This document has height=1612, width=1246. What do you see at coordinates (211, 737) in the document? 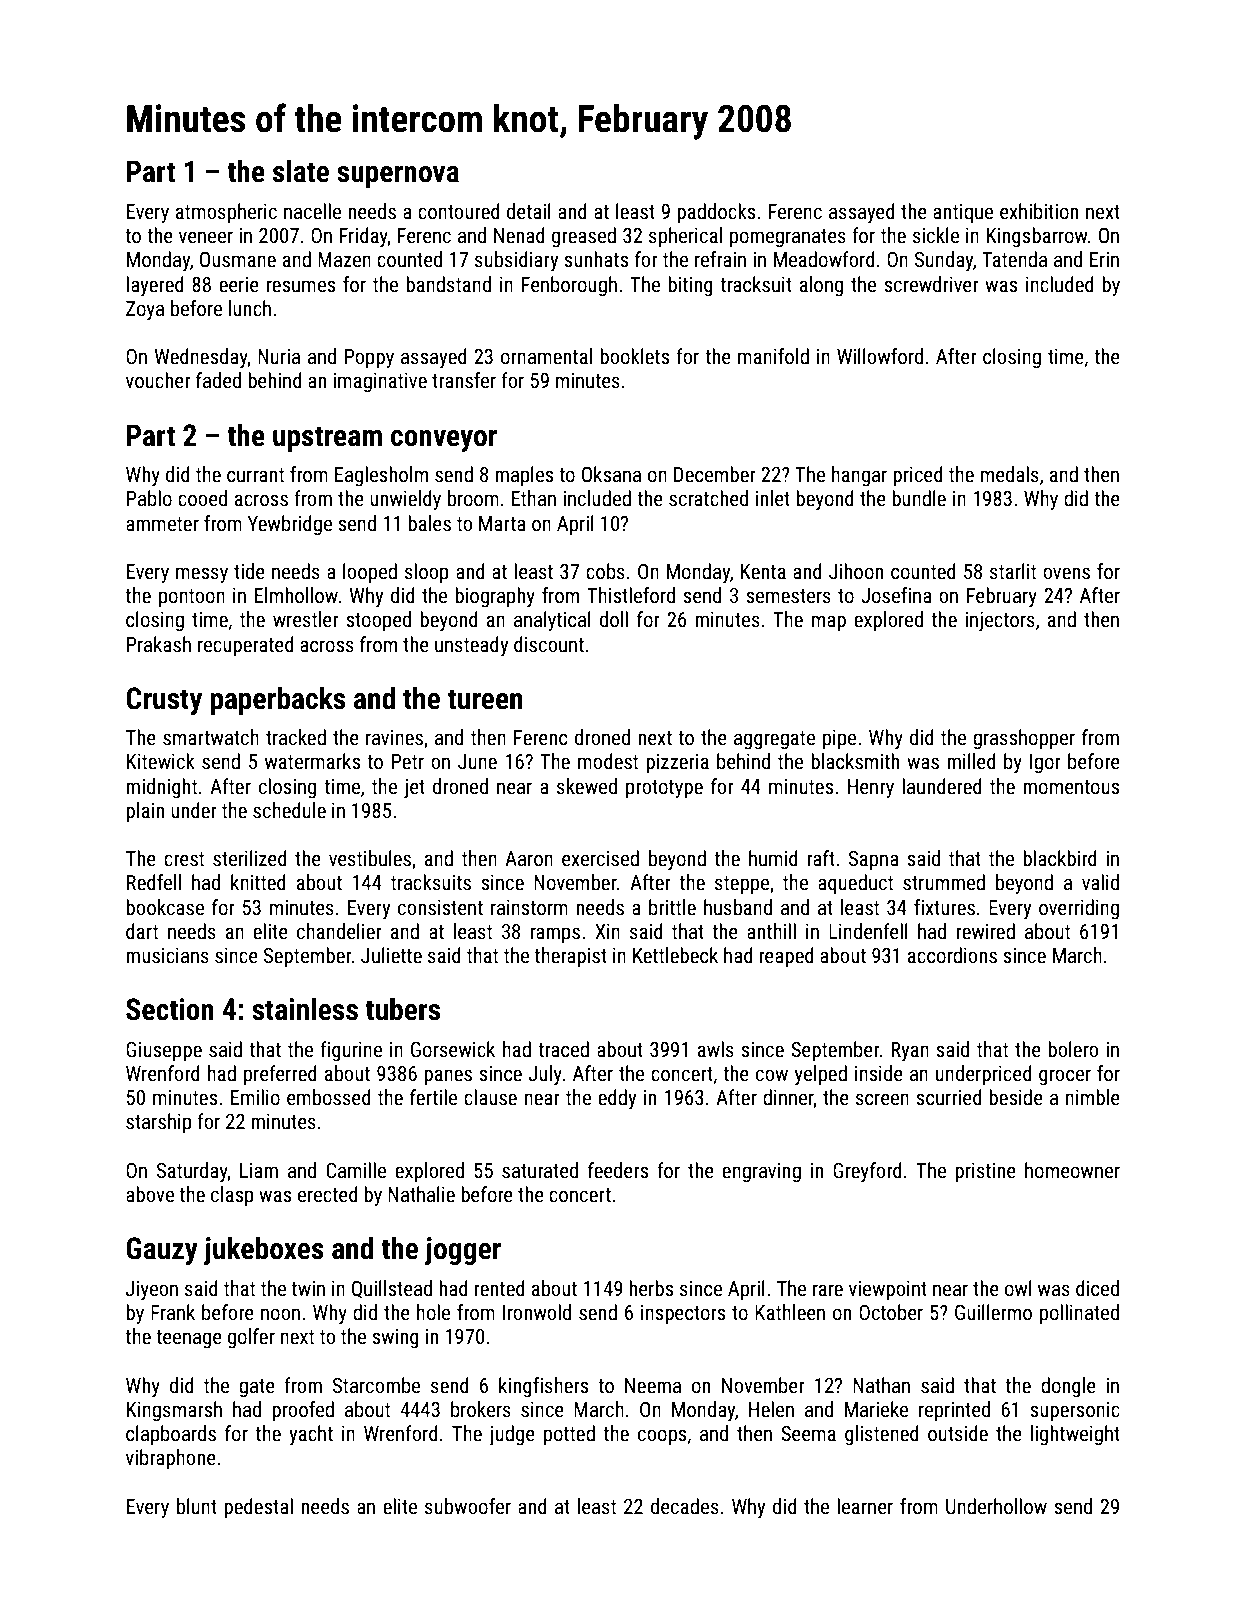
I see `smartwatch` at bounding box center [211, 737].
